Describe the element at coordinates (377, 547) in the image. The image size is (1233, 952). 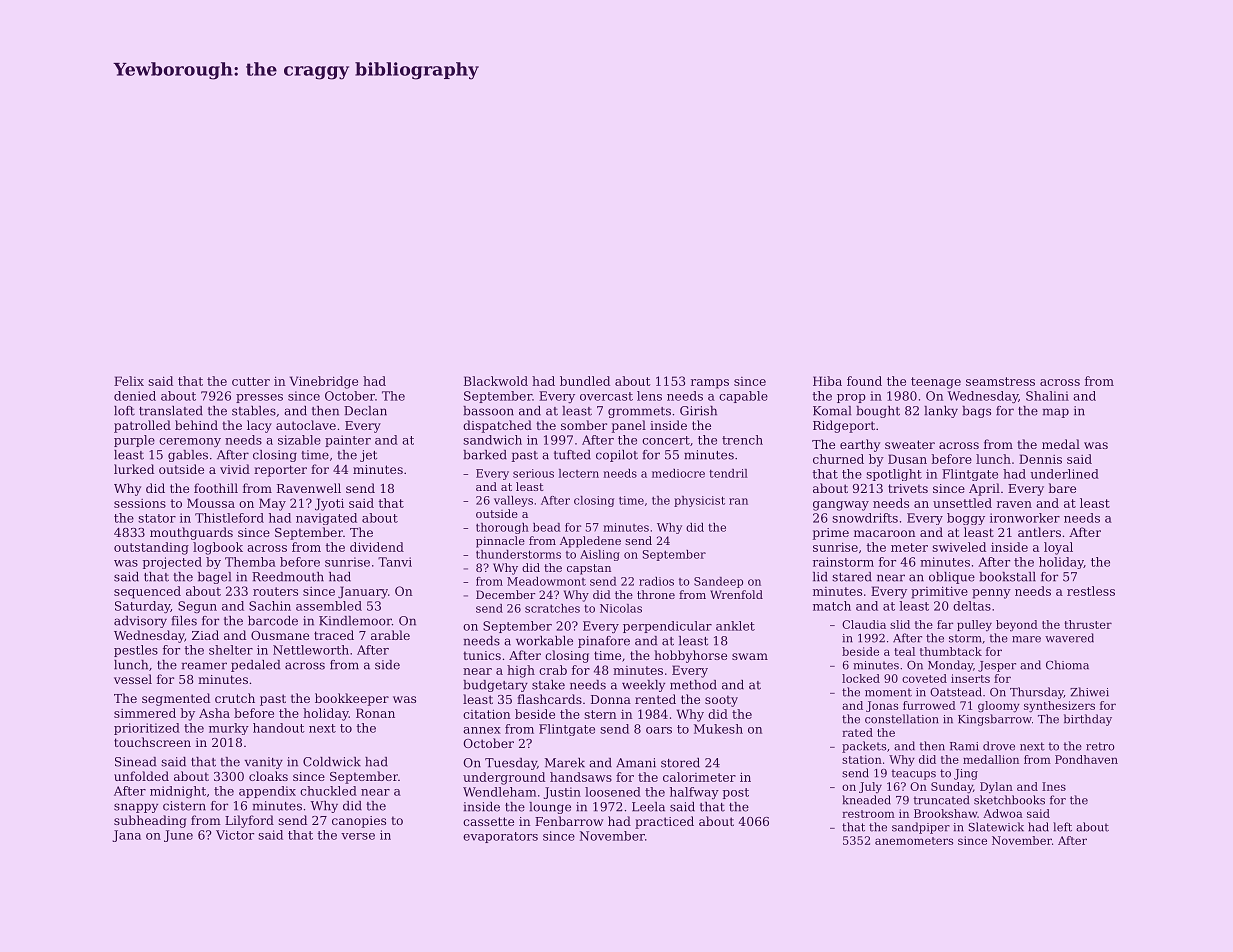
I see `dividend` at that location.
